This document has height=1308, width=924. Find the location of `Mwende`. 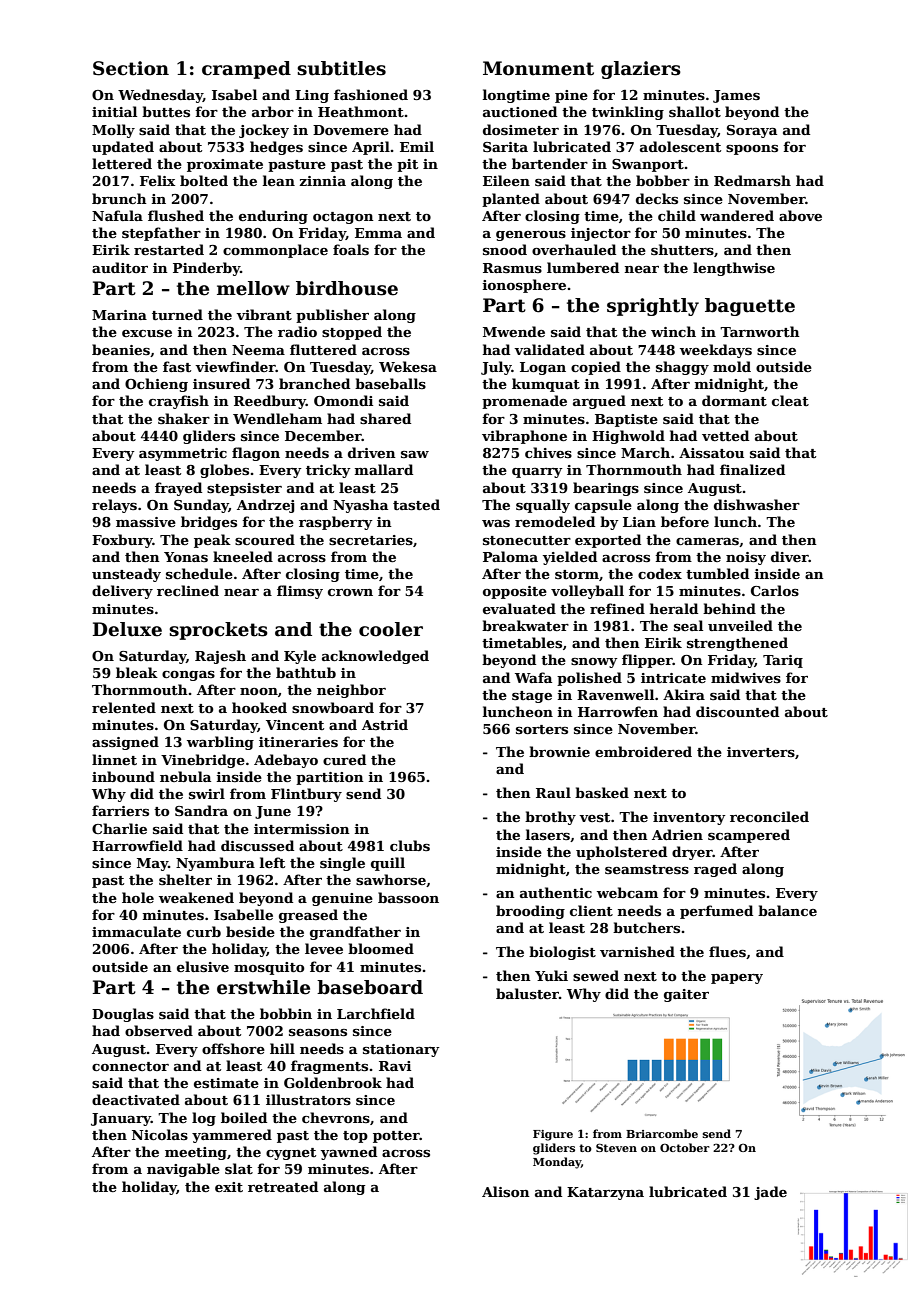

Mwende is located at coordinates (514, 331).
